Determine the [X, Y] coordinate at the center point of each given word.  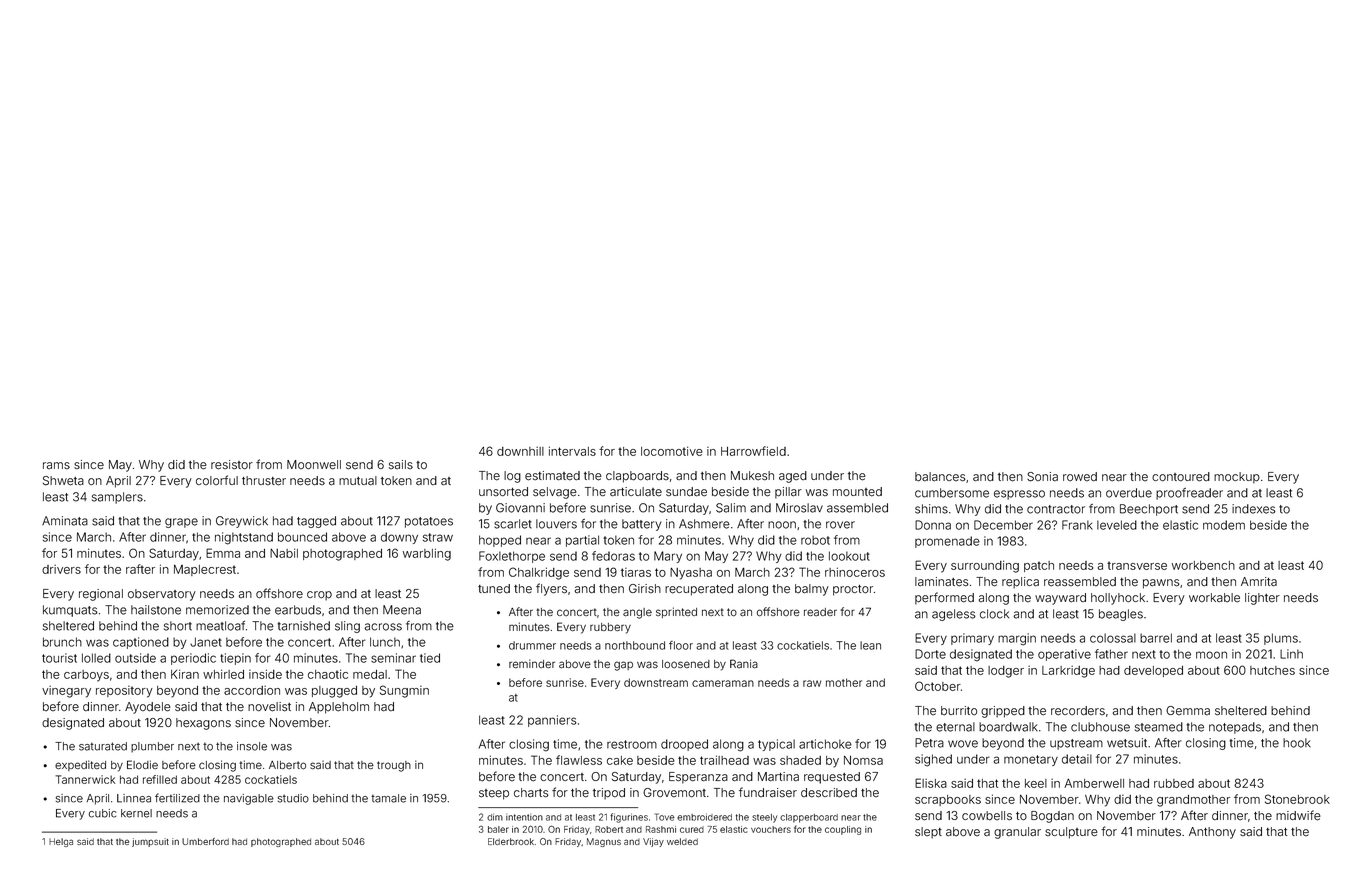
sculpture [1071, 833]
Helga [61, 842]
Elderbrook [511, 841]
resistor [232, 465]
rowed [1080, 477]
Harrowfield [753, 451]
